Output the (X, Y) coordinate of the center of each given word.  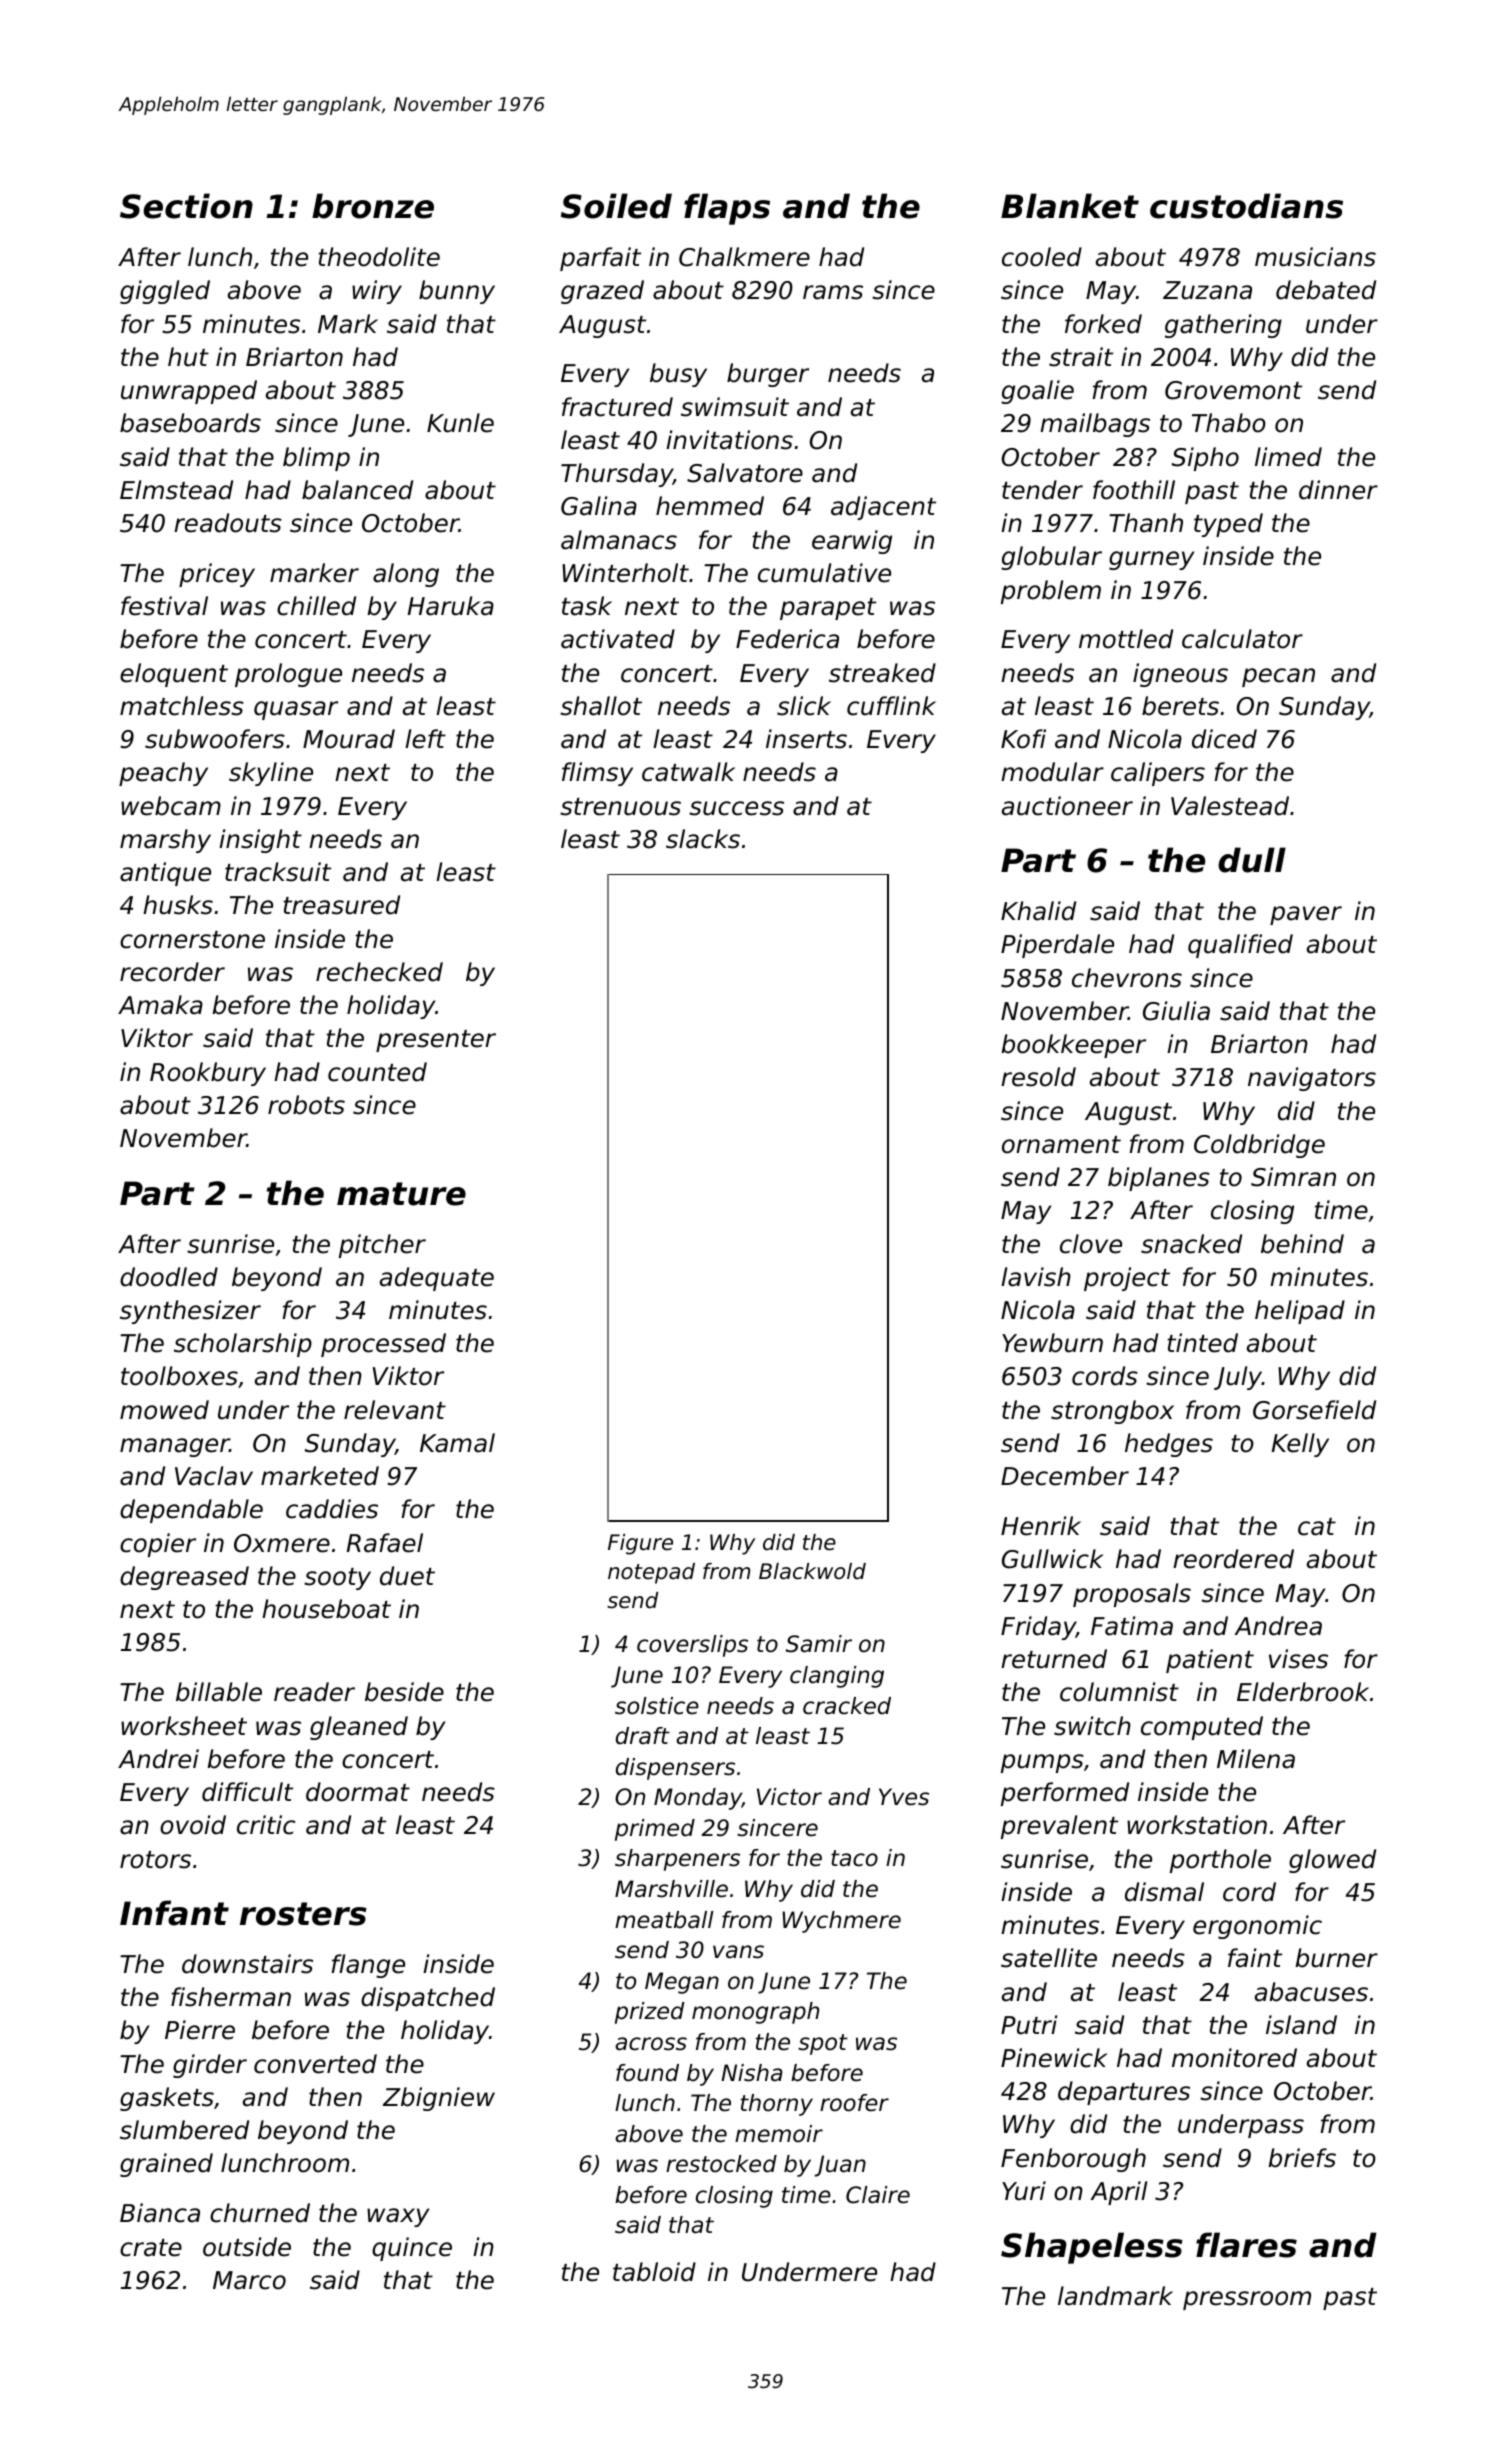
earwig (852, 542)
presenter (436, 1041)
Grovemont (1233, 390)
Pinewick (1054, 2058)
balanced (357, 490)
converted (315, 2064)
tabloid (654, 2272)
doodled (169, 1277)
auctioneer (1067, 806)
